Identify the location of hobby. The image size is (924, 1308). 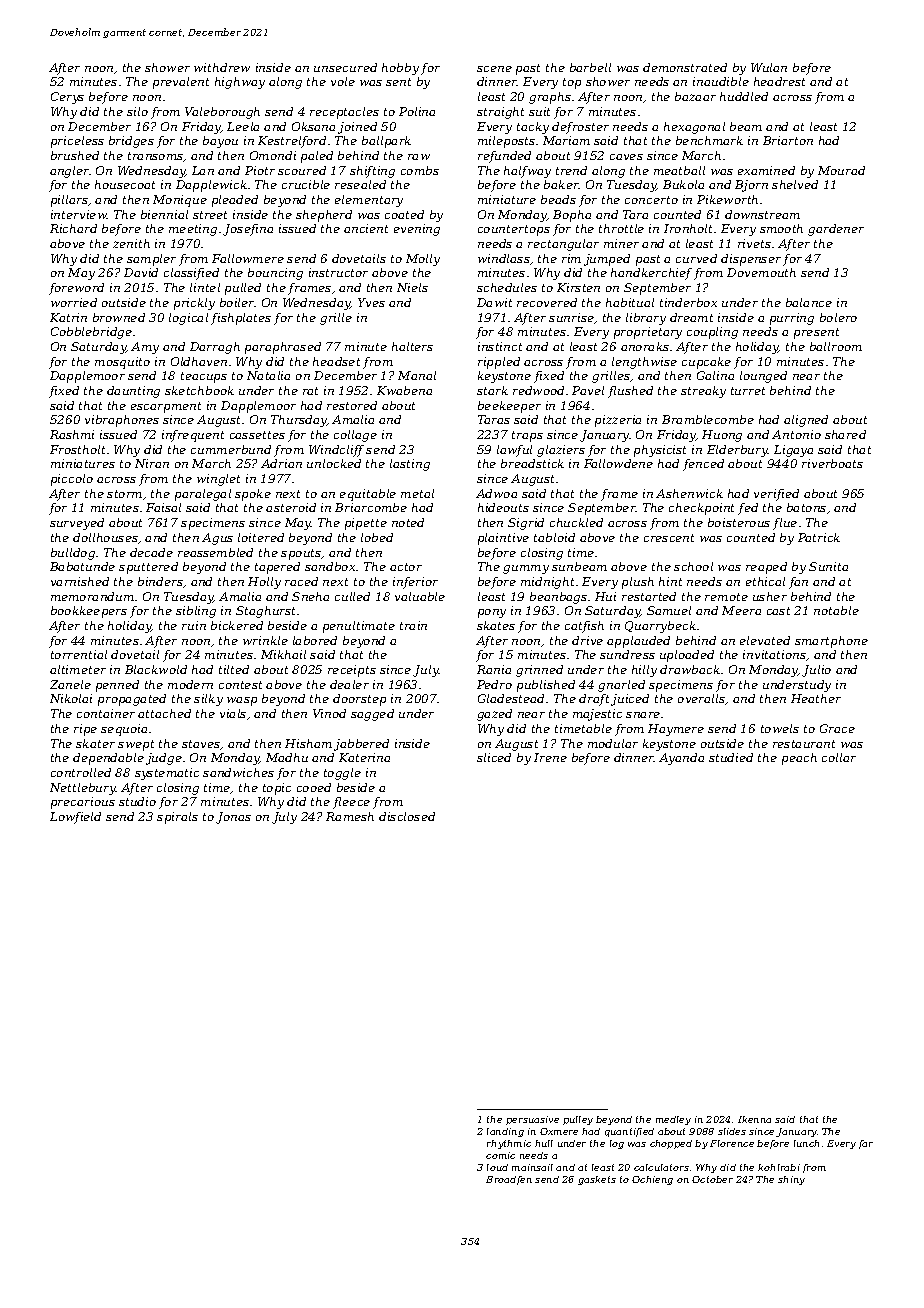
(400, 69).
